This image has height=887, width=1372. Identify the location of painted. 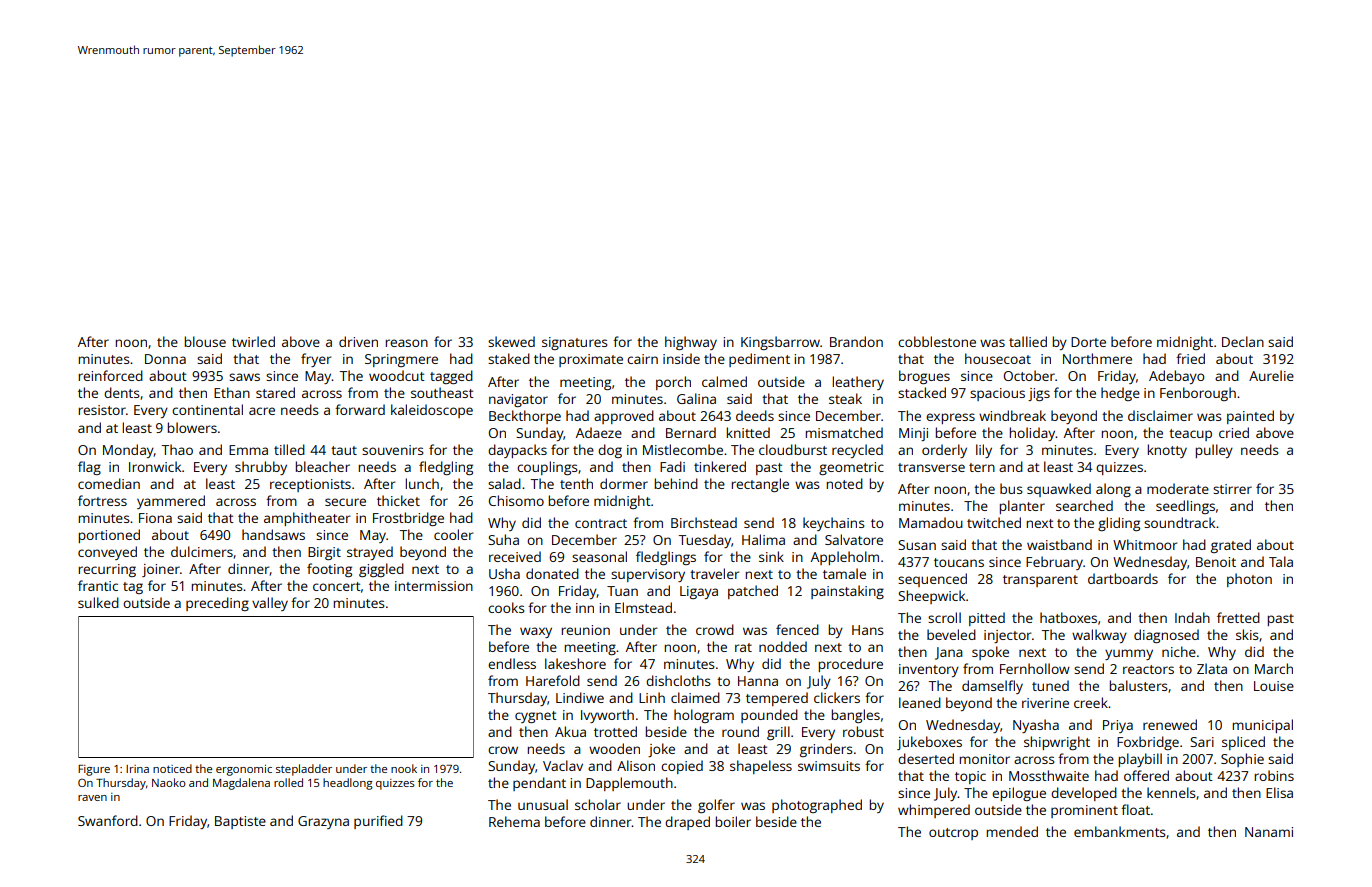
(1250, 417).
